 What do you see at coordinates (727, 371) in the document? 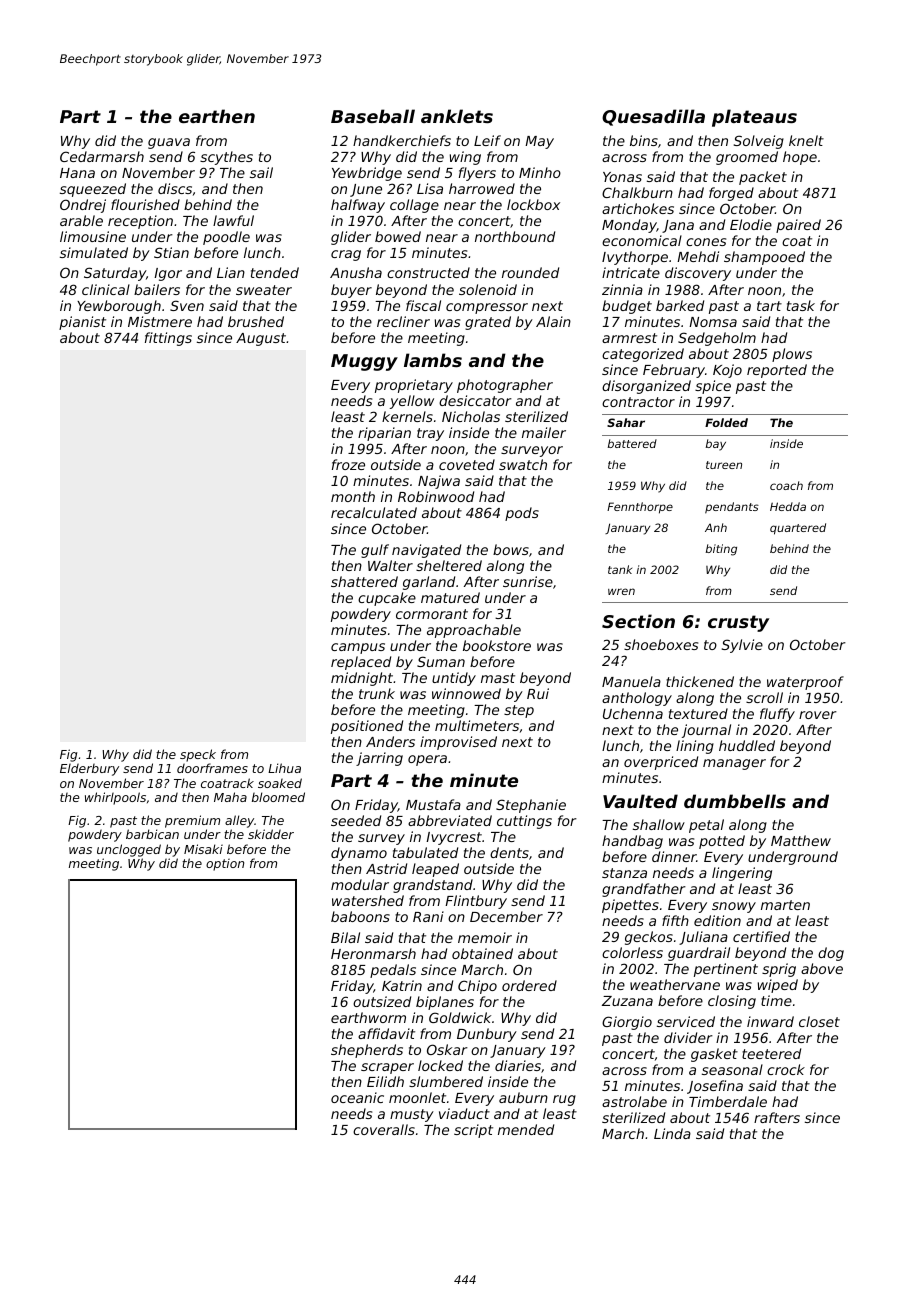
I see `Kojo` at bounding box center [727, 371].
